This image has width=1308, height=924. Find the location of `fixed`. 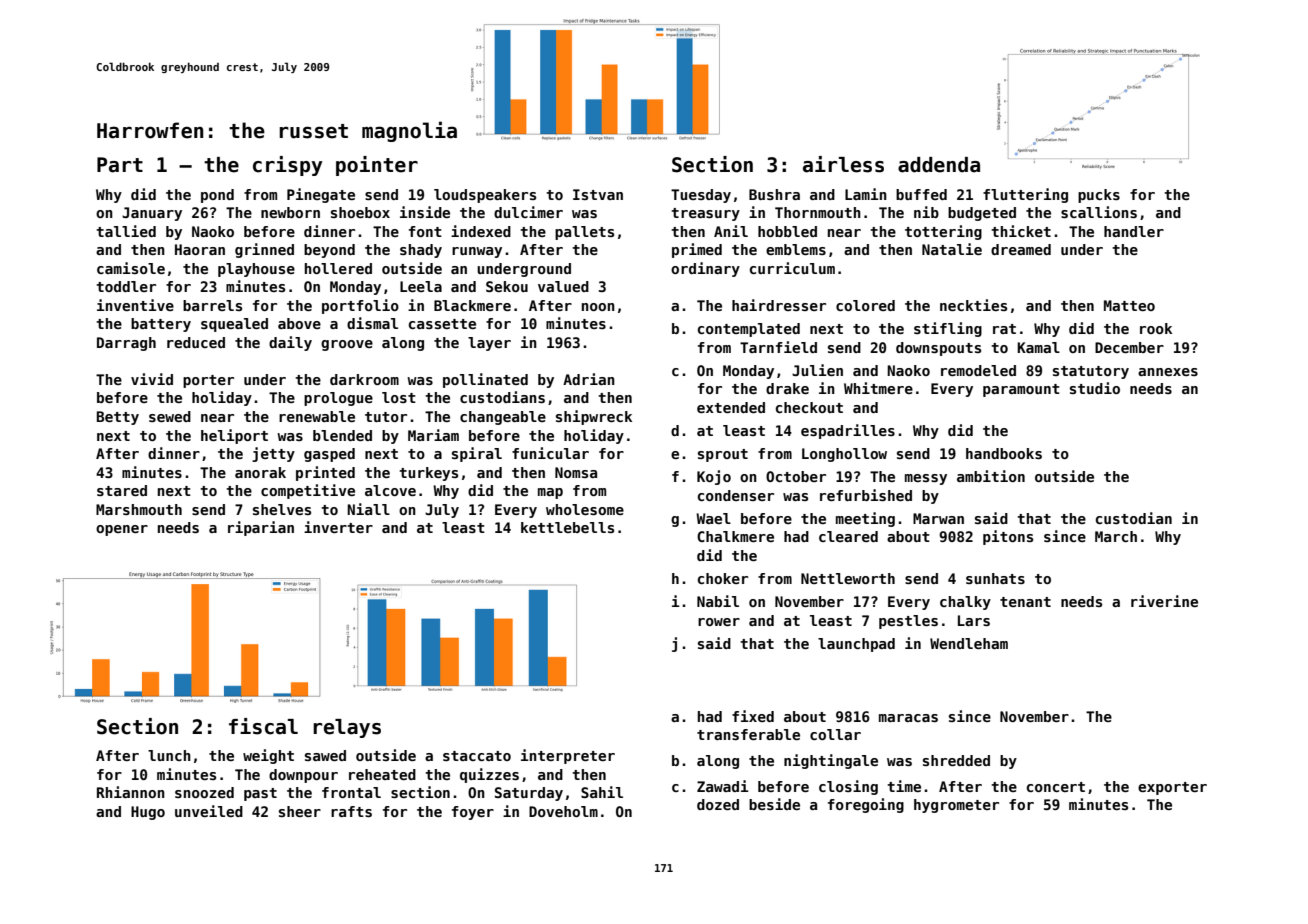

fixed is located at coordinates (753, 716).
